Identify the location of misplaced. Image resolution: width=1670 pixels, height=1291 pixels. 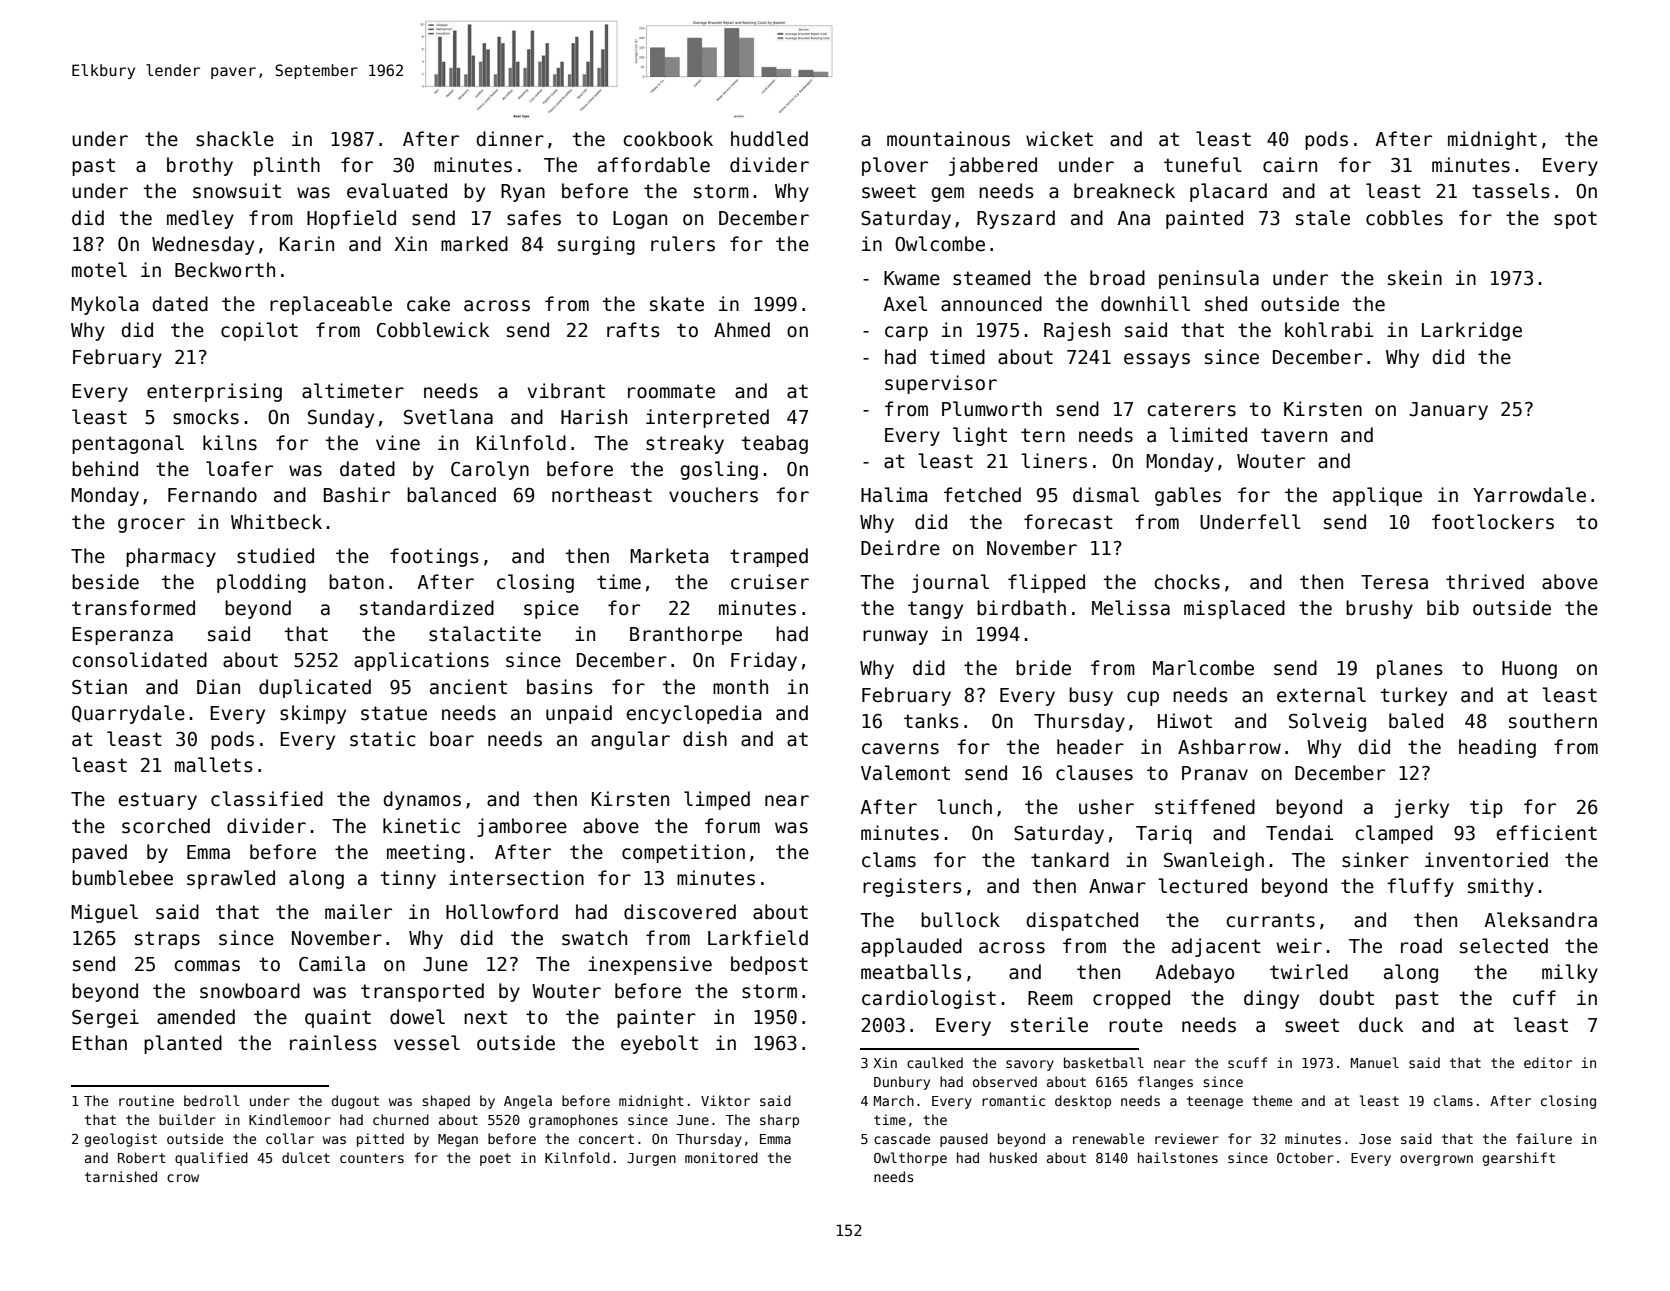
(1234, 609).
